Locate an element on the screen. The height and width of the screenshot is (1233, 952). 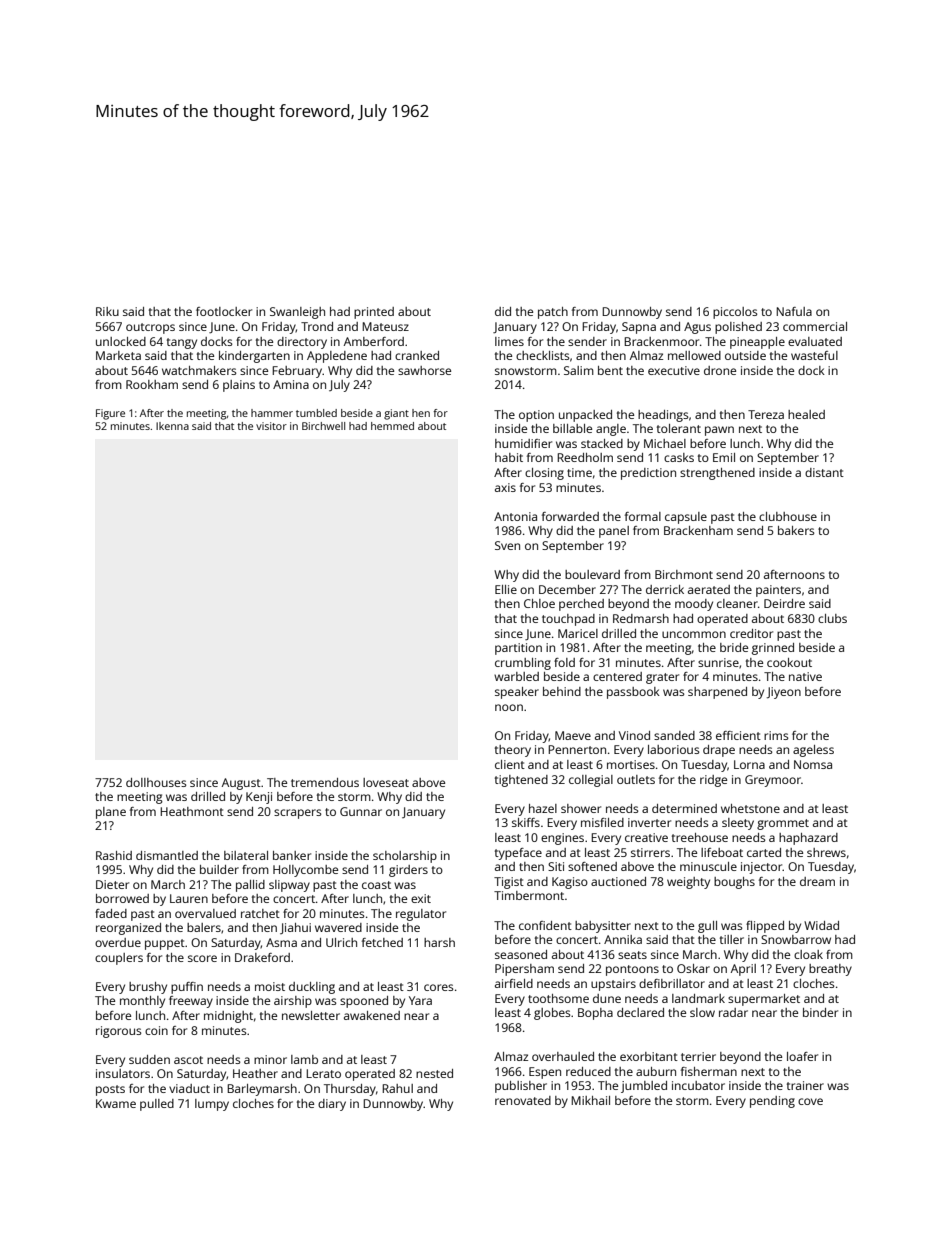
Reedholm is located at coordinates (585, 457).
